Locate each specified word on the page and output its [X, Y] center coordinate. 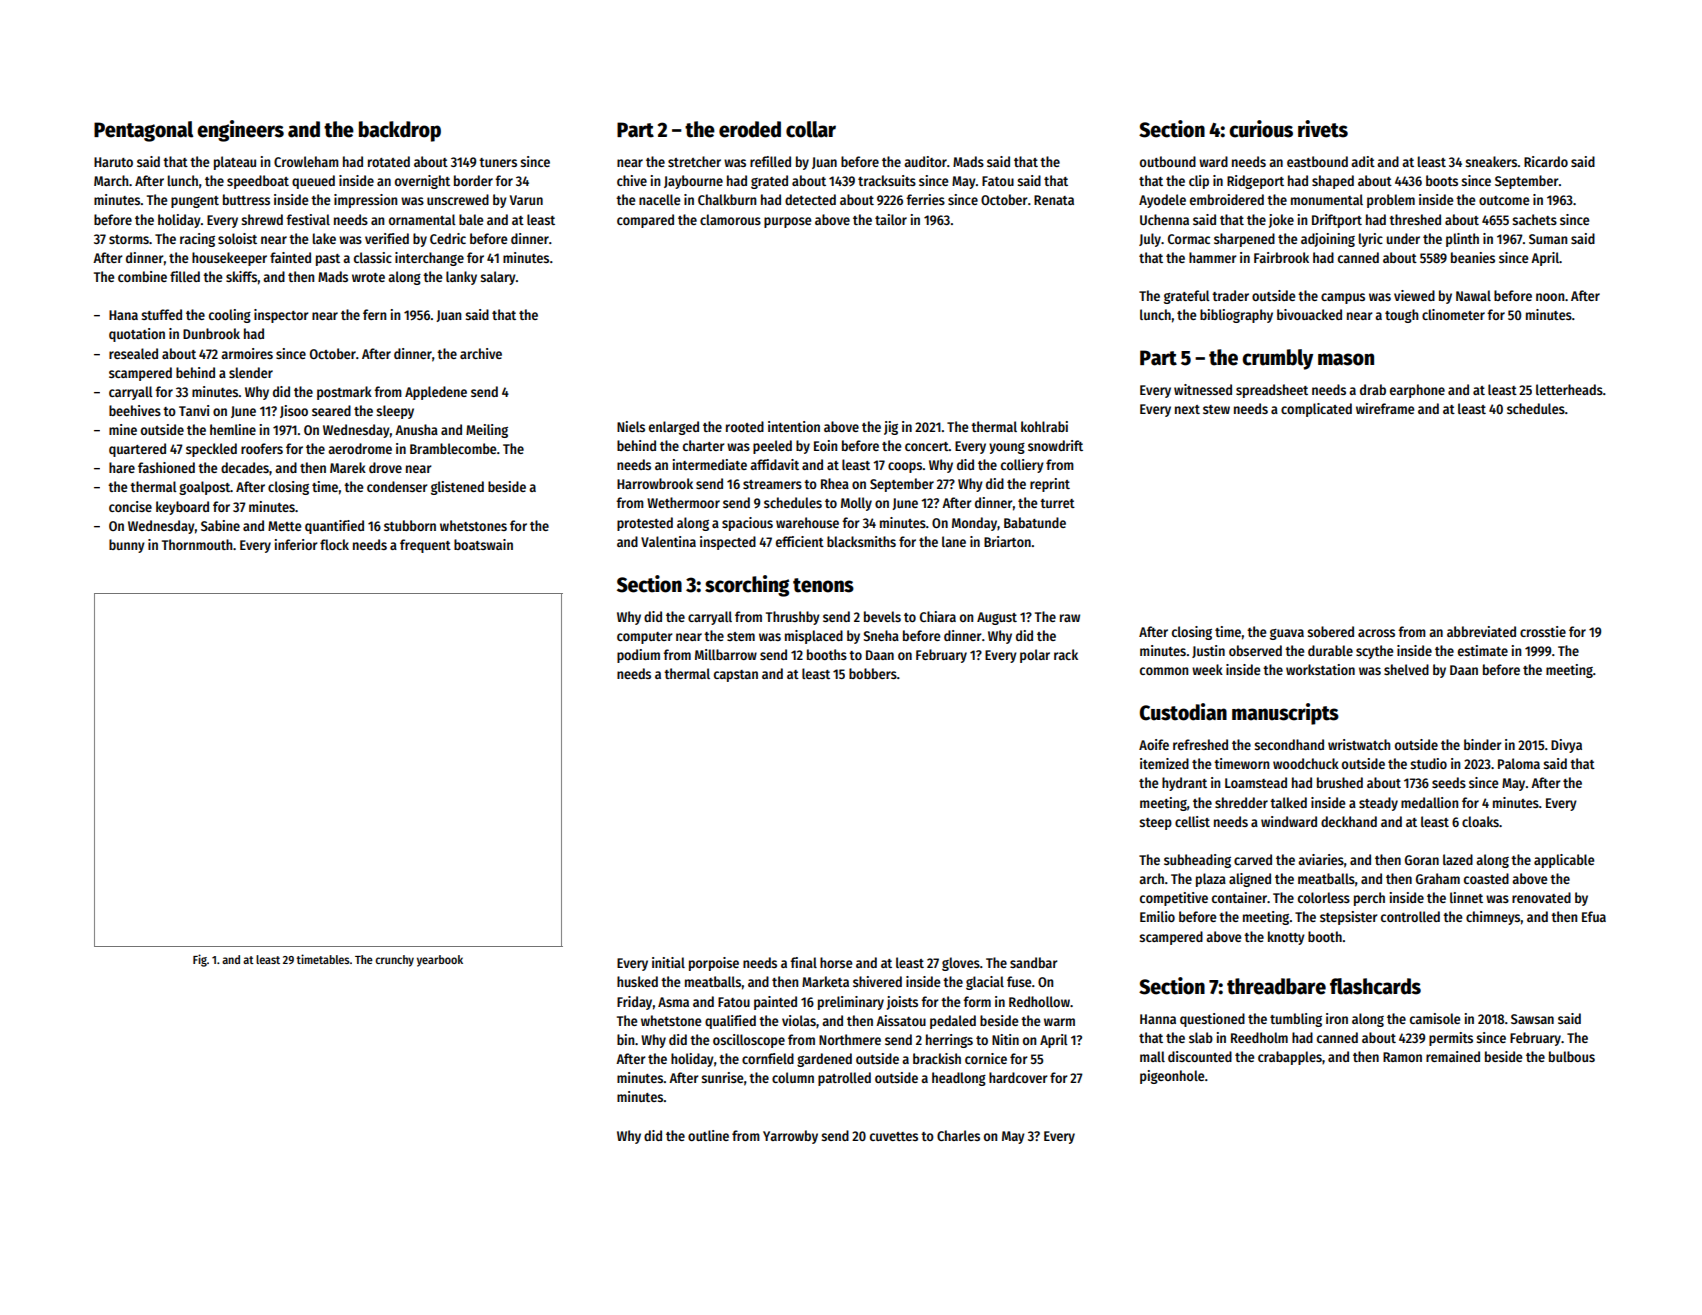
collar [811, 129]
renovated [1541, 897]
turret [1057, 503]
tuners [498, 162]
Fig [200, 960]
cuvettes [894, 1136]
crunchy [394, 961]
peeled [772, 447]
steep [1155, 824]
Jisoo [294, 411]
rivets [1323, 129]
